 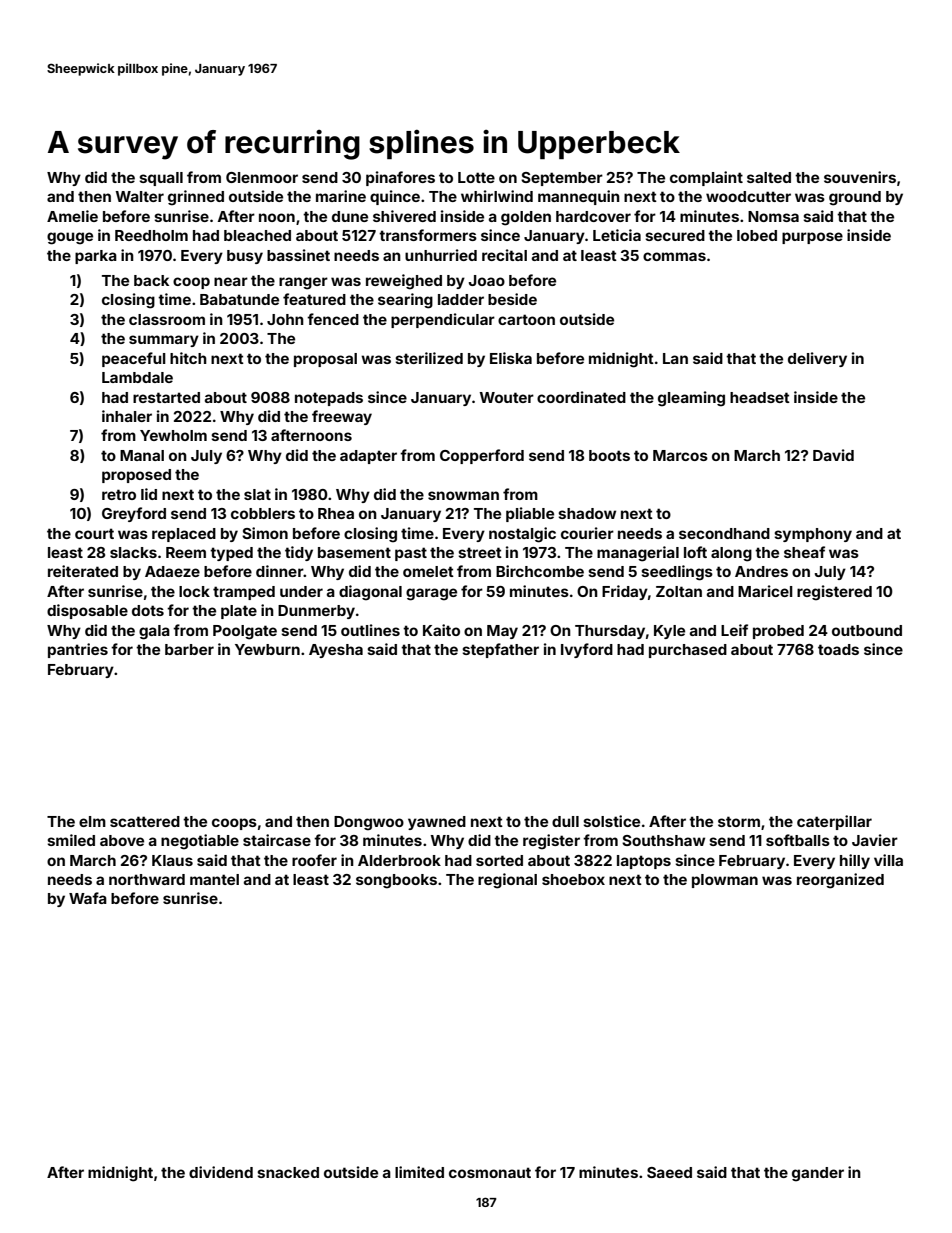 What do you see at coordinates (404, 216) in the image?
I see `shivered` at bounding box center [404, 216].
